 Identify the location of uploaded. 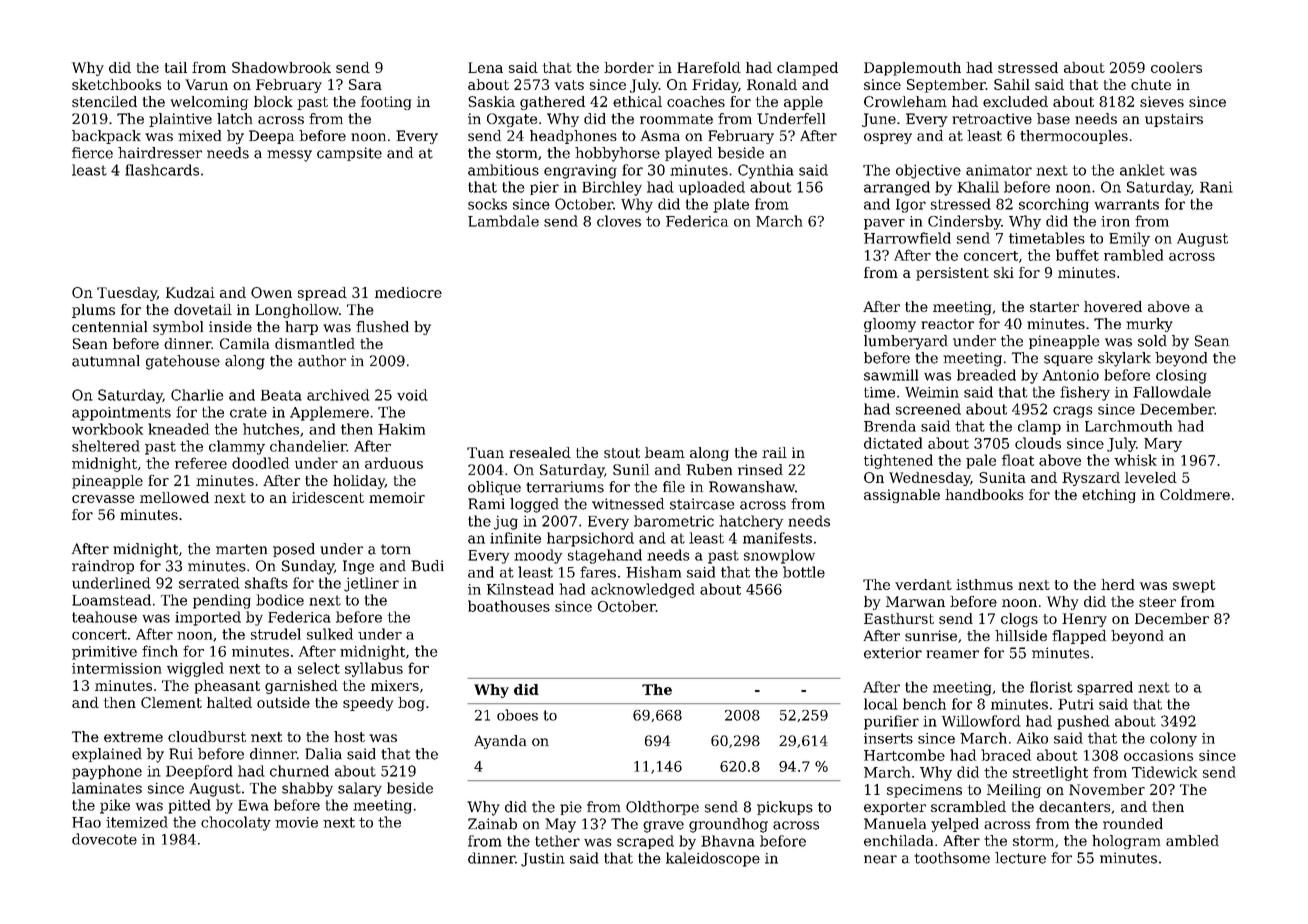
(712, 188).
